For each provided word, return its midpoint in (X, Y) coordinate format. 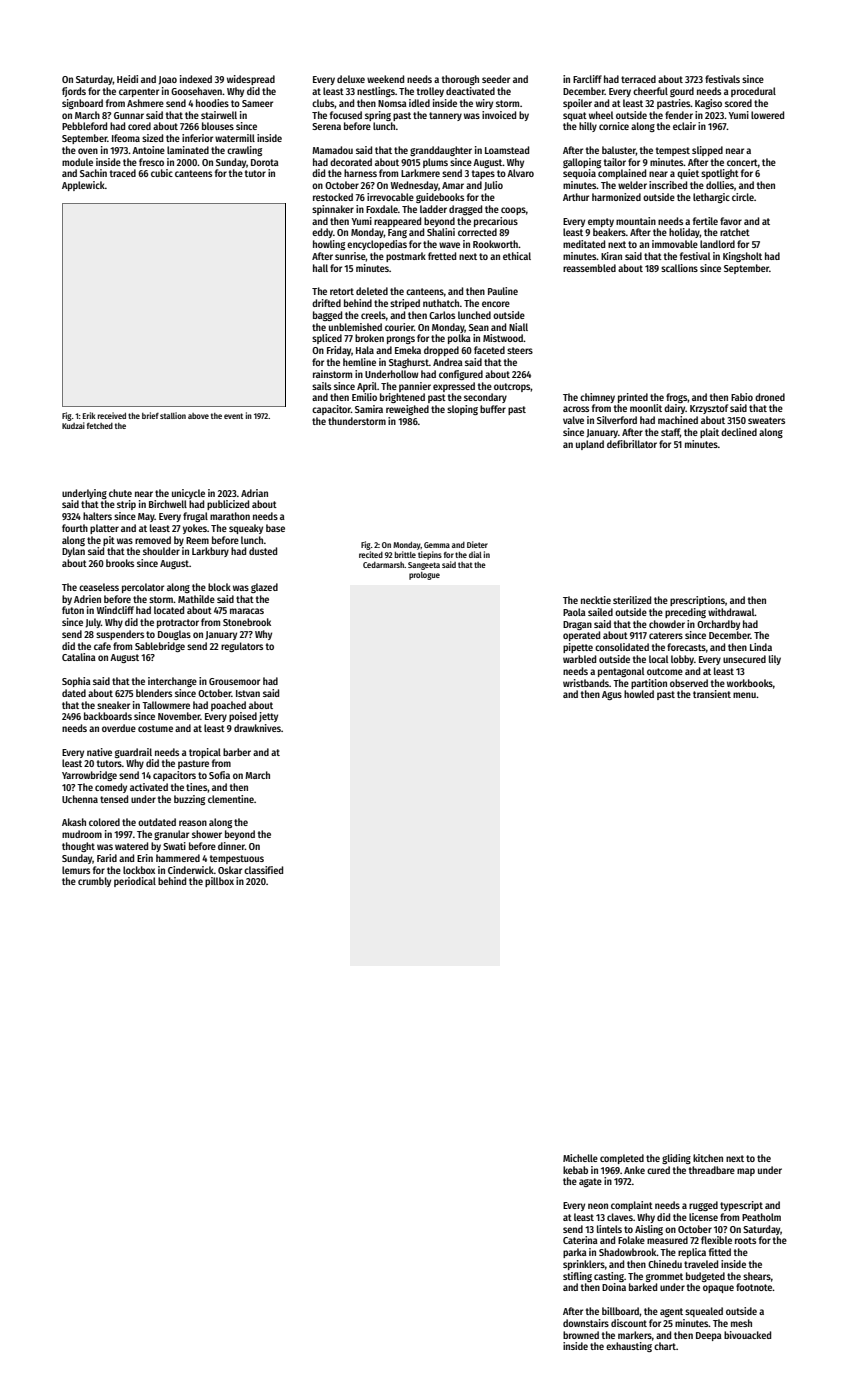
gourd (682, 92)
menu (744, 695)
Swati (174, 846)
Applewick (83, 186)
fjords (74, 92)
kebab (575, 1170)
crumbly (94, 882)
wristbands (586, 683)
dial (475, 554)
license (703, 1217)
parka (575, 1253)
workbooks (750, 683)
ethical (517, 256)
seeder (496, 79)
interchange (172, 682)
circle (743, 197)
